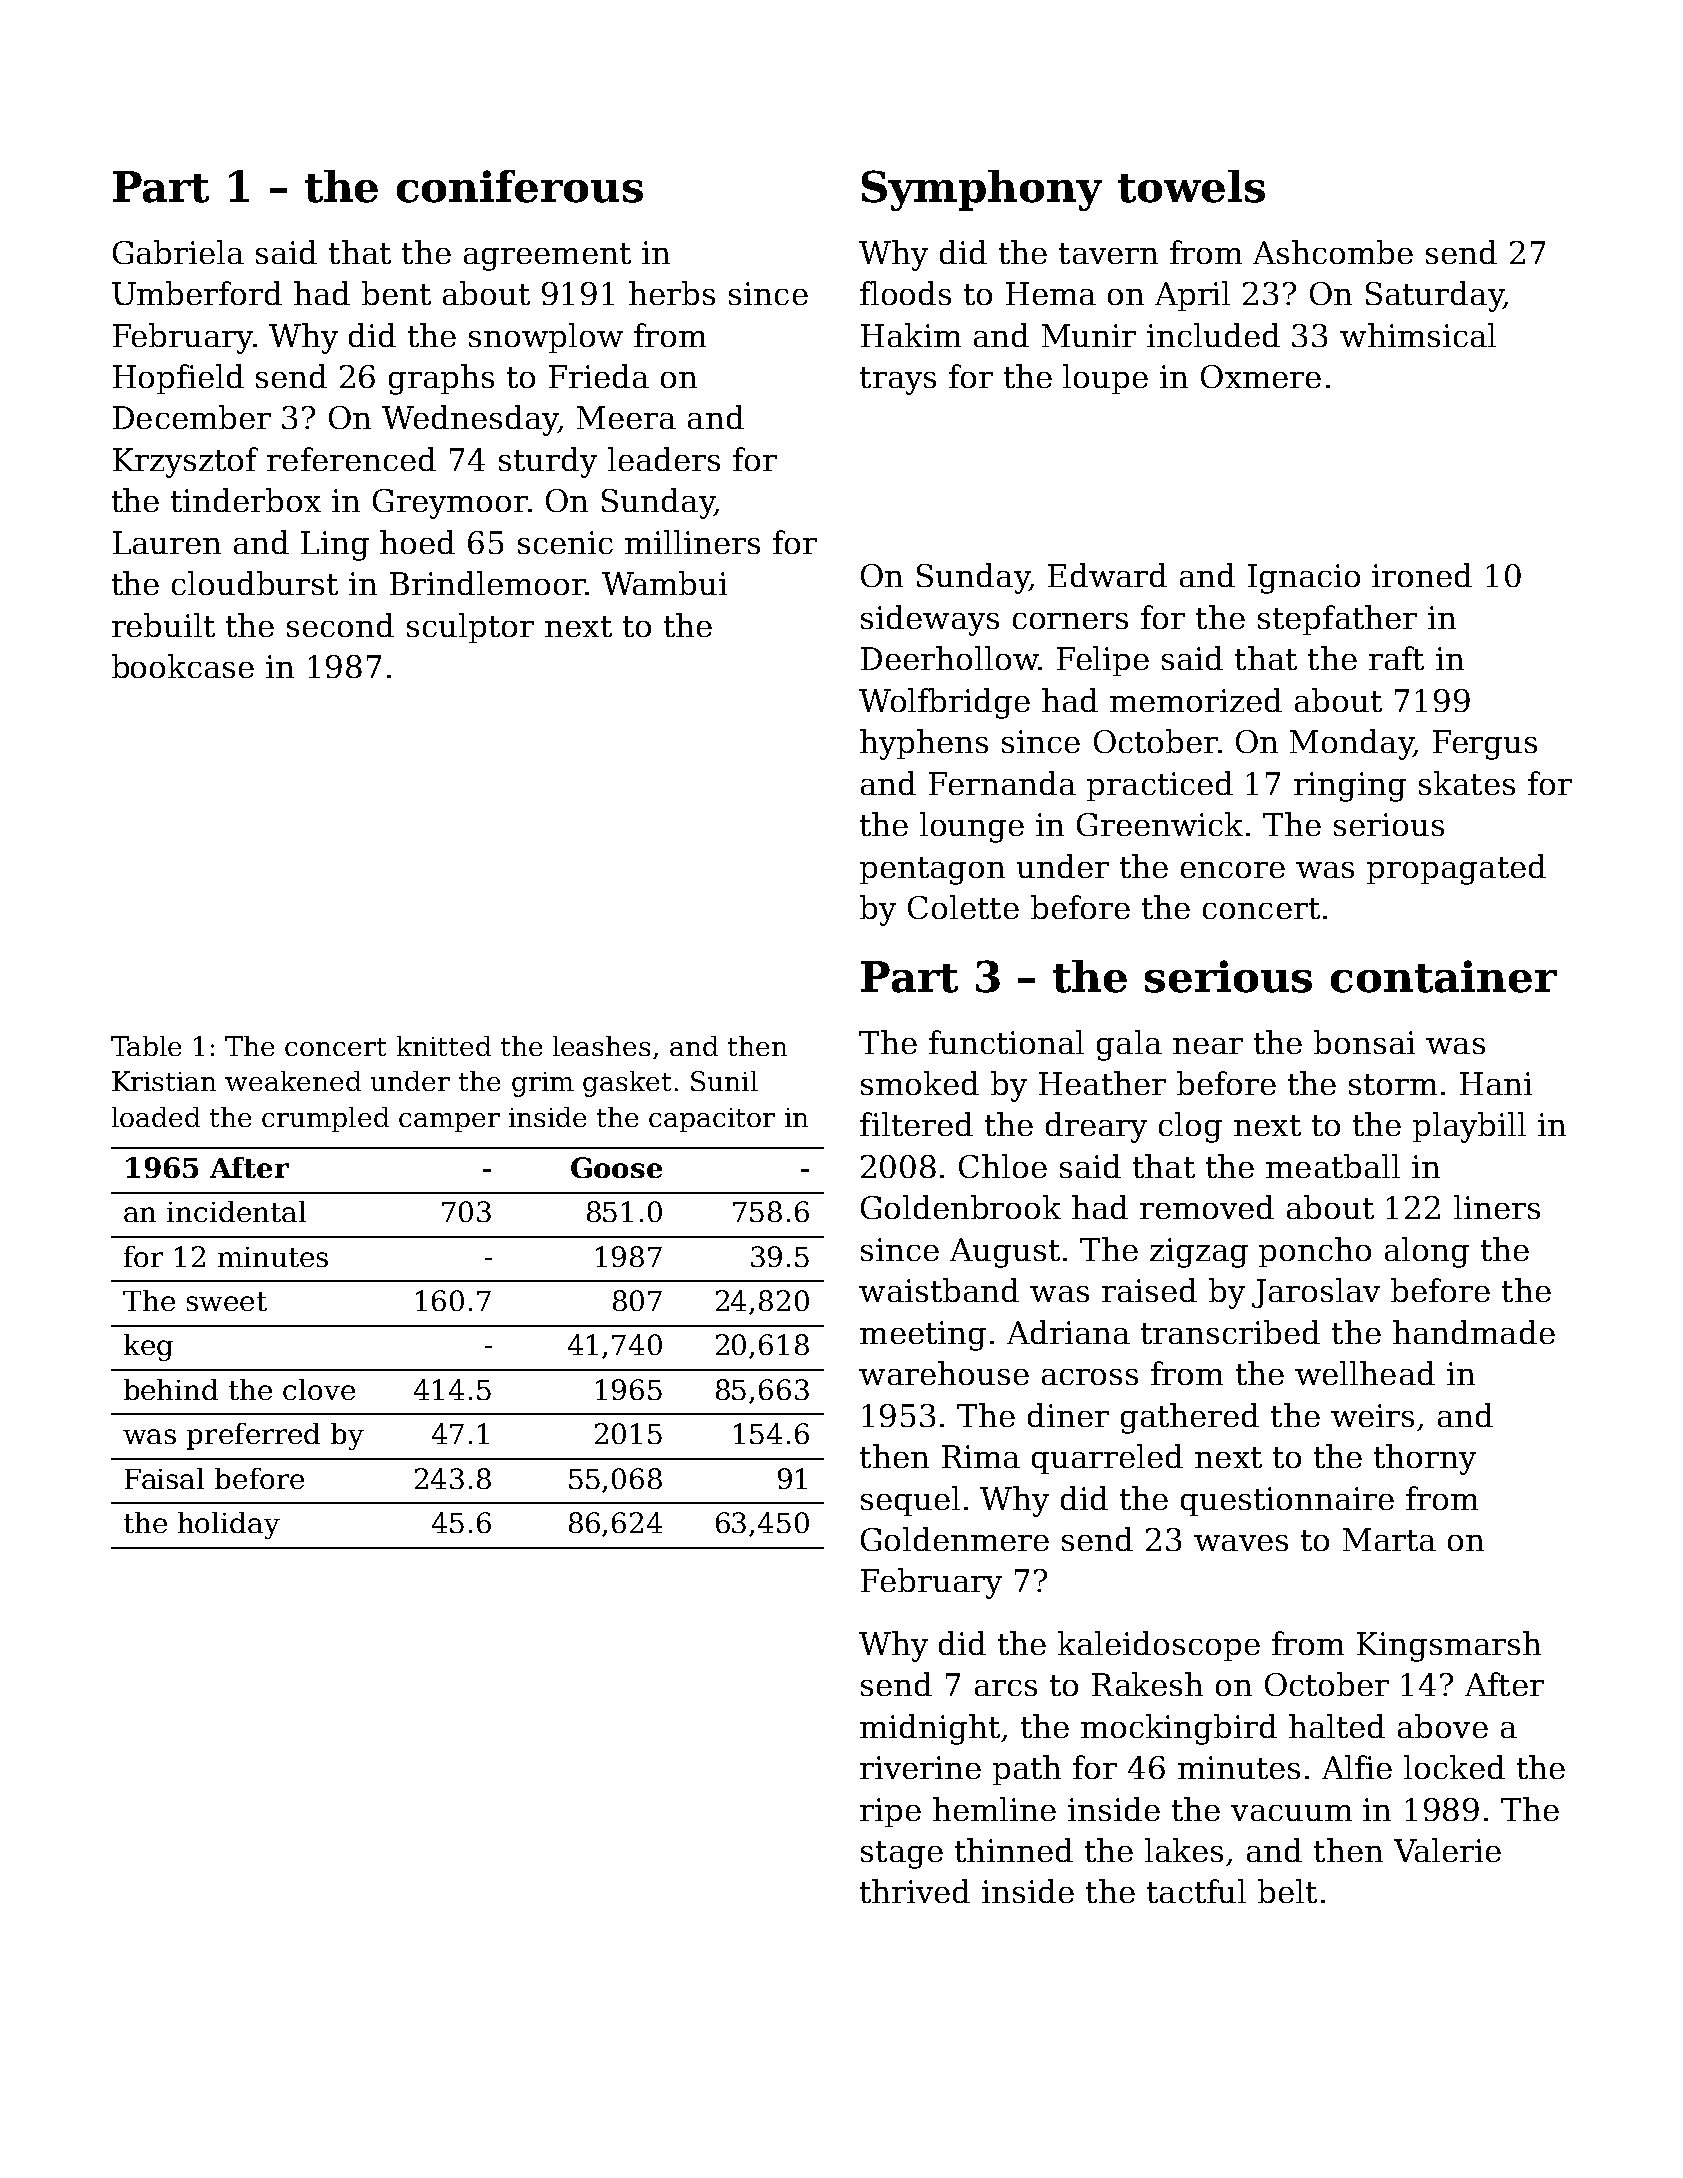  Describe the element at coordinates (520, 186) in the screenshot. I see `coniferous` at that location.
